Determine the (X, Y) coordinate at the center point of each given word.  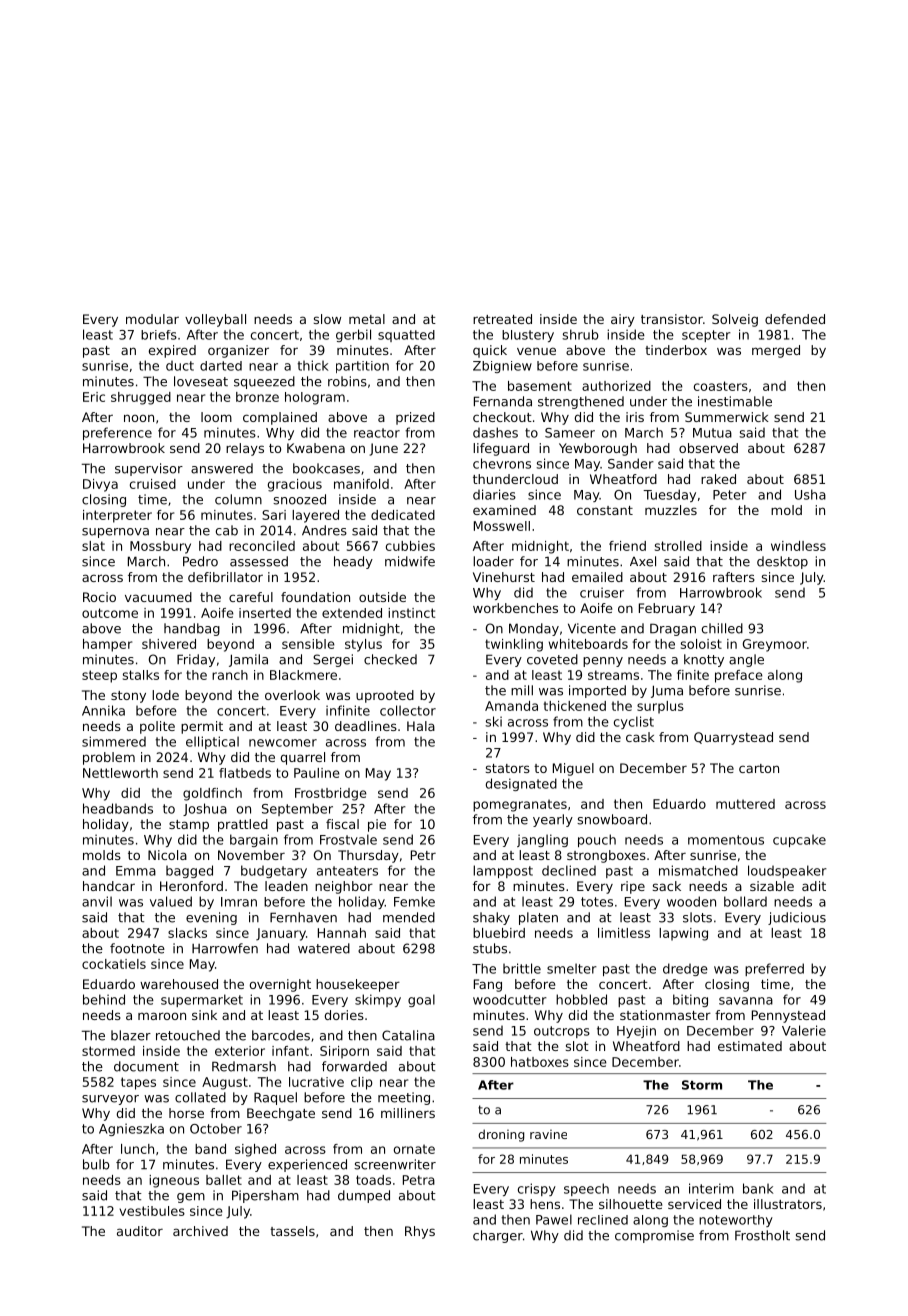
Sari (274, 515)
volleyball (215, 320)
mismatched (698, 870)
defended (795, 319)
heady (353, 562)
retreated (502, 319)
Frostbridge (331, 794)
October (216, 1128)
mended (409, 917)
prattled (243, 825)
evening (211, 918)
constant (605, 510)
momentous (726, 840)
